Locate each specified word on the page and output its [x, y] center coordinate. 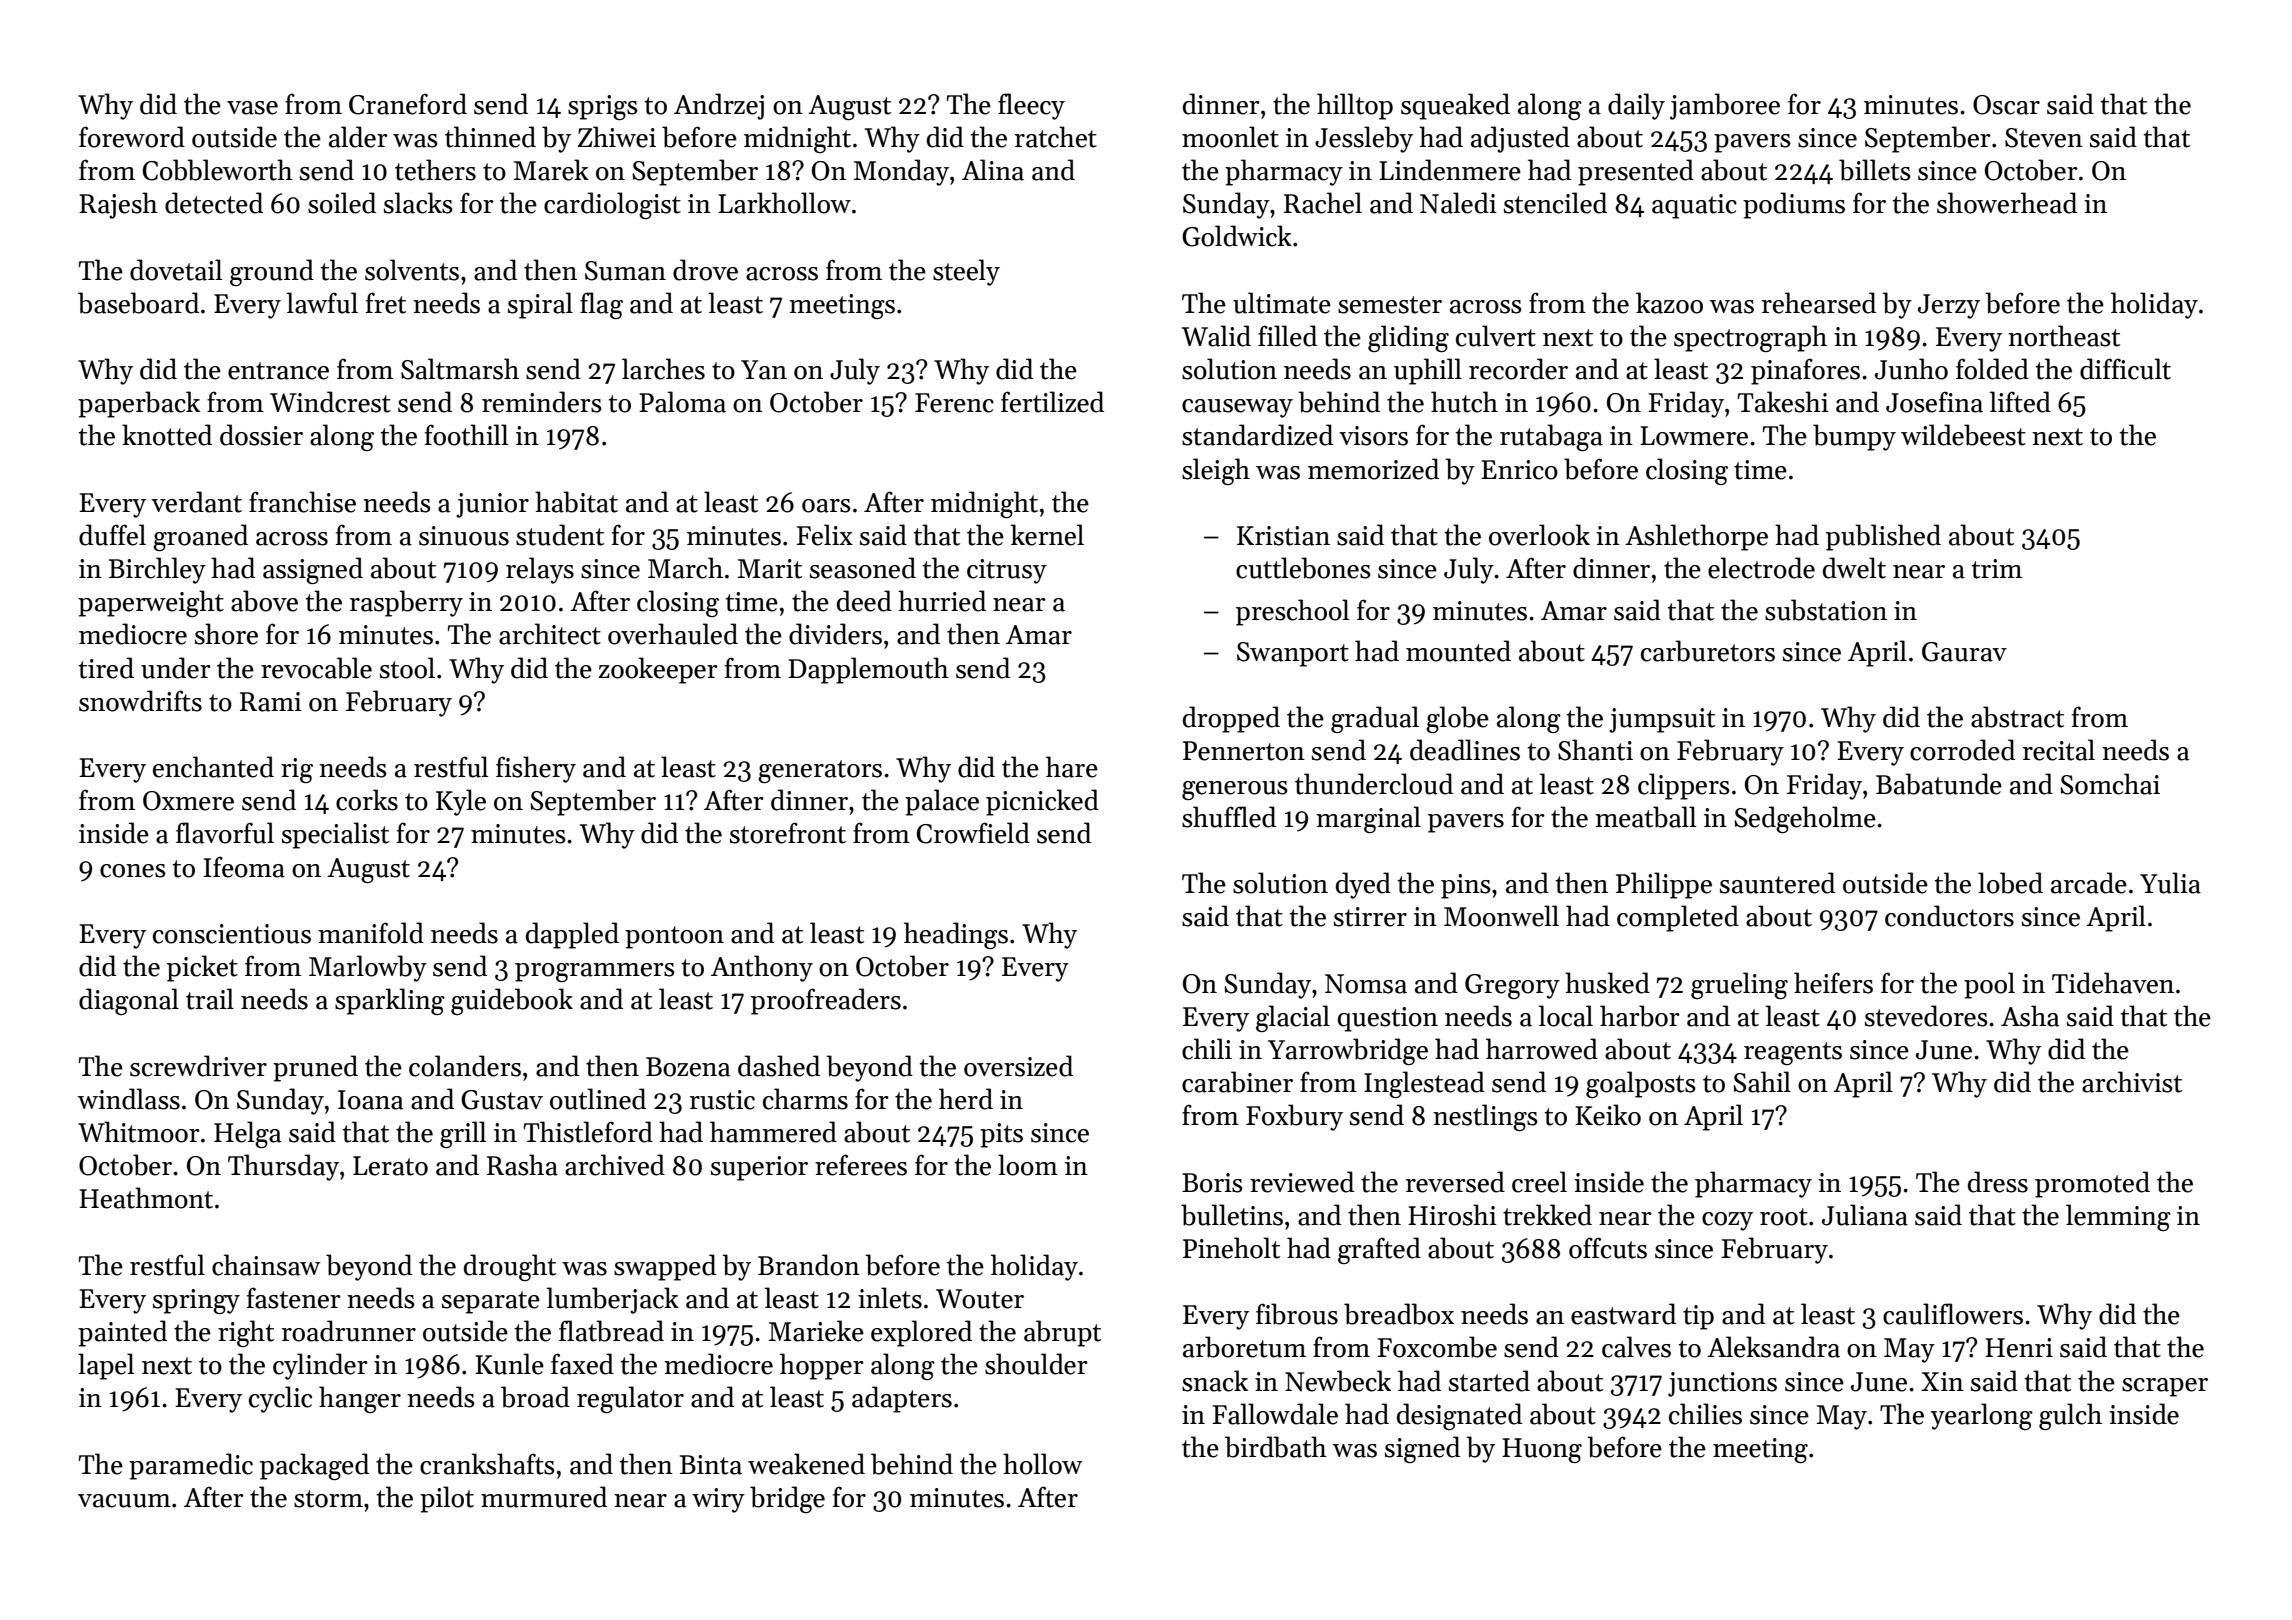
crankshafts [487, 1464]
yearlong [1982, 1416]
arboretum [1244, 1347]
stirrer [1370, 917]
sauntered [1777, 883]
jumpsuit [1662, 720]
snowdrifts [140, 701]
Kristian [1283, 536]
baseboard [138, 303]
